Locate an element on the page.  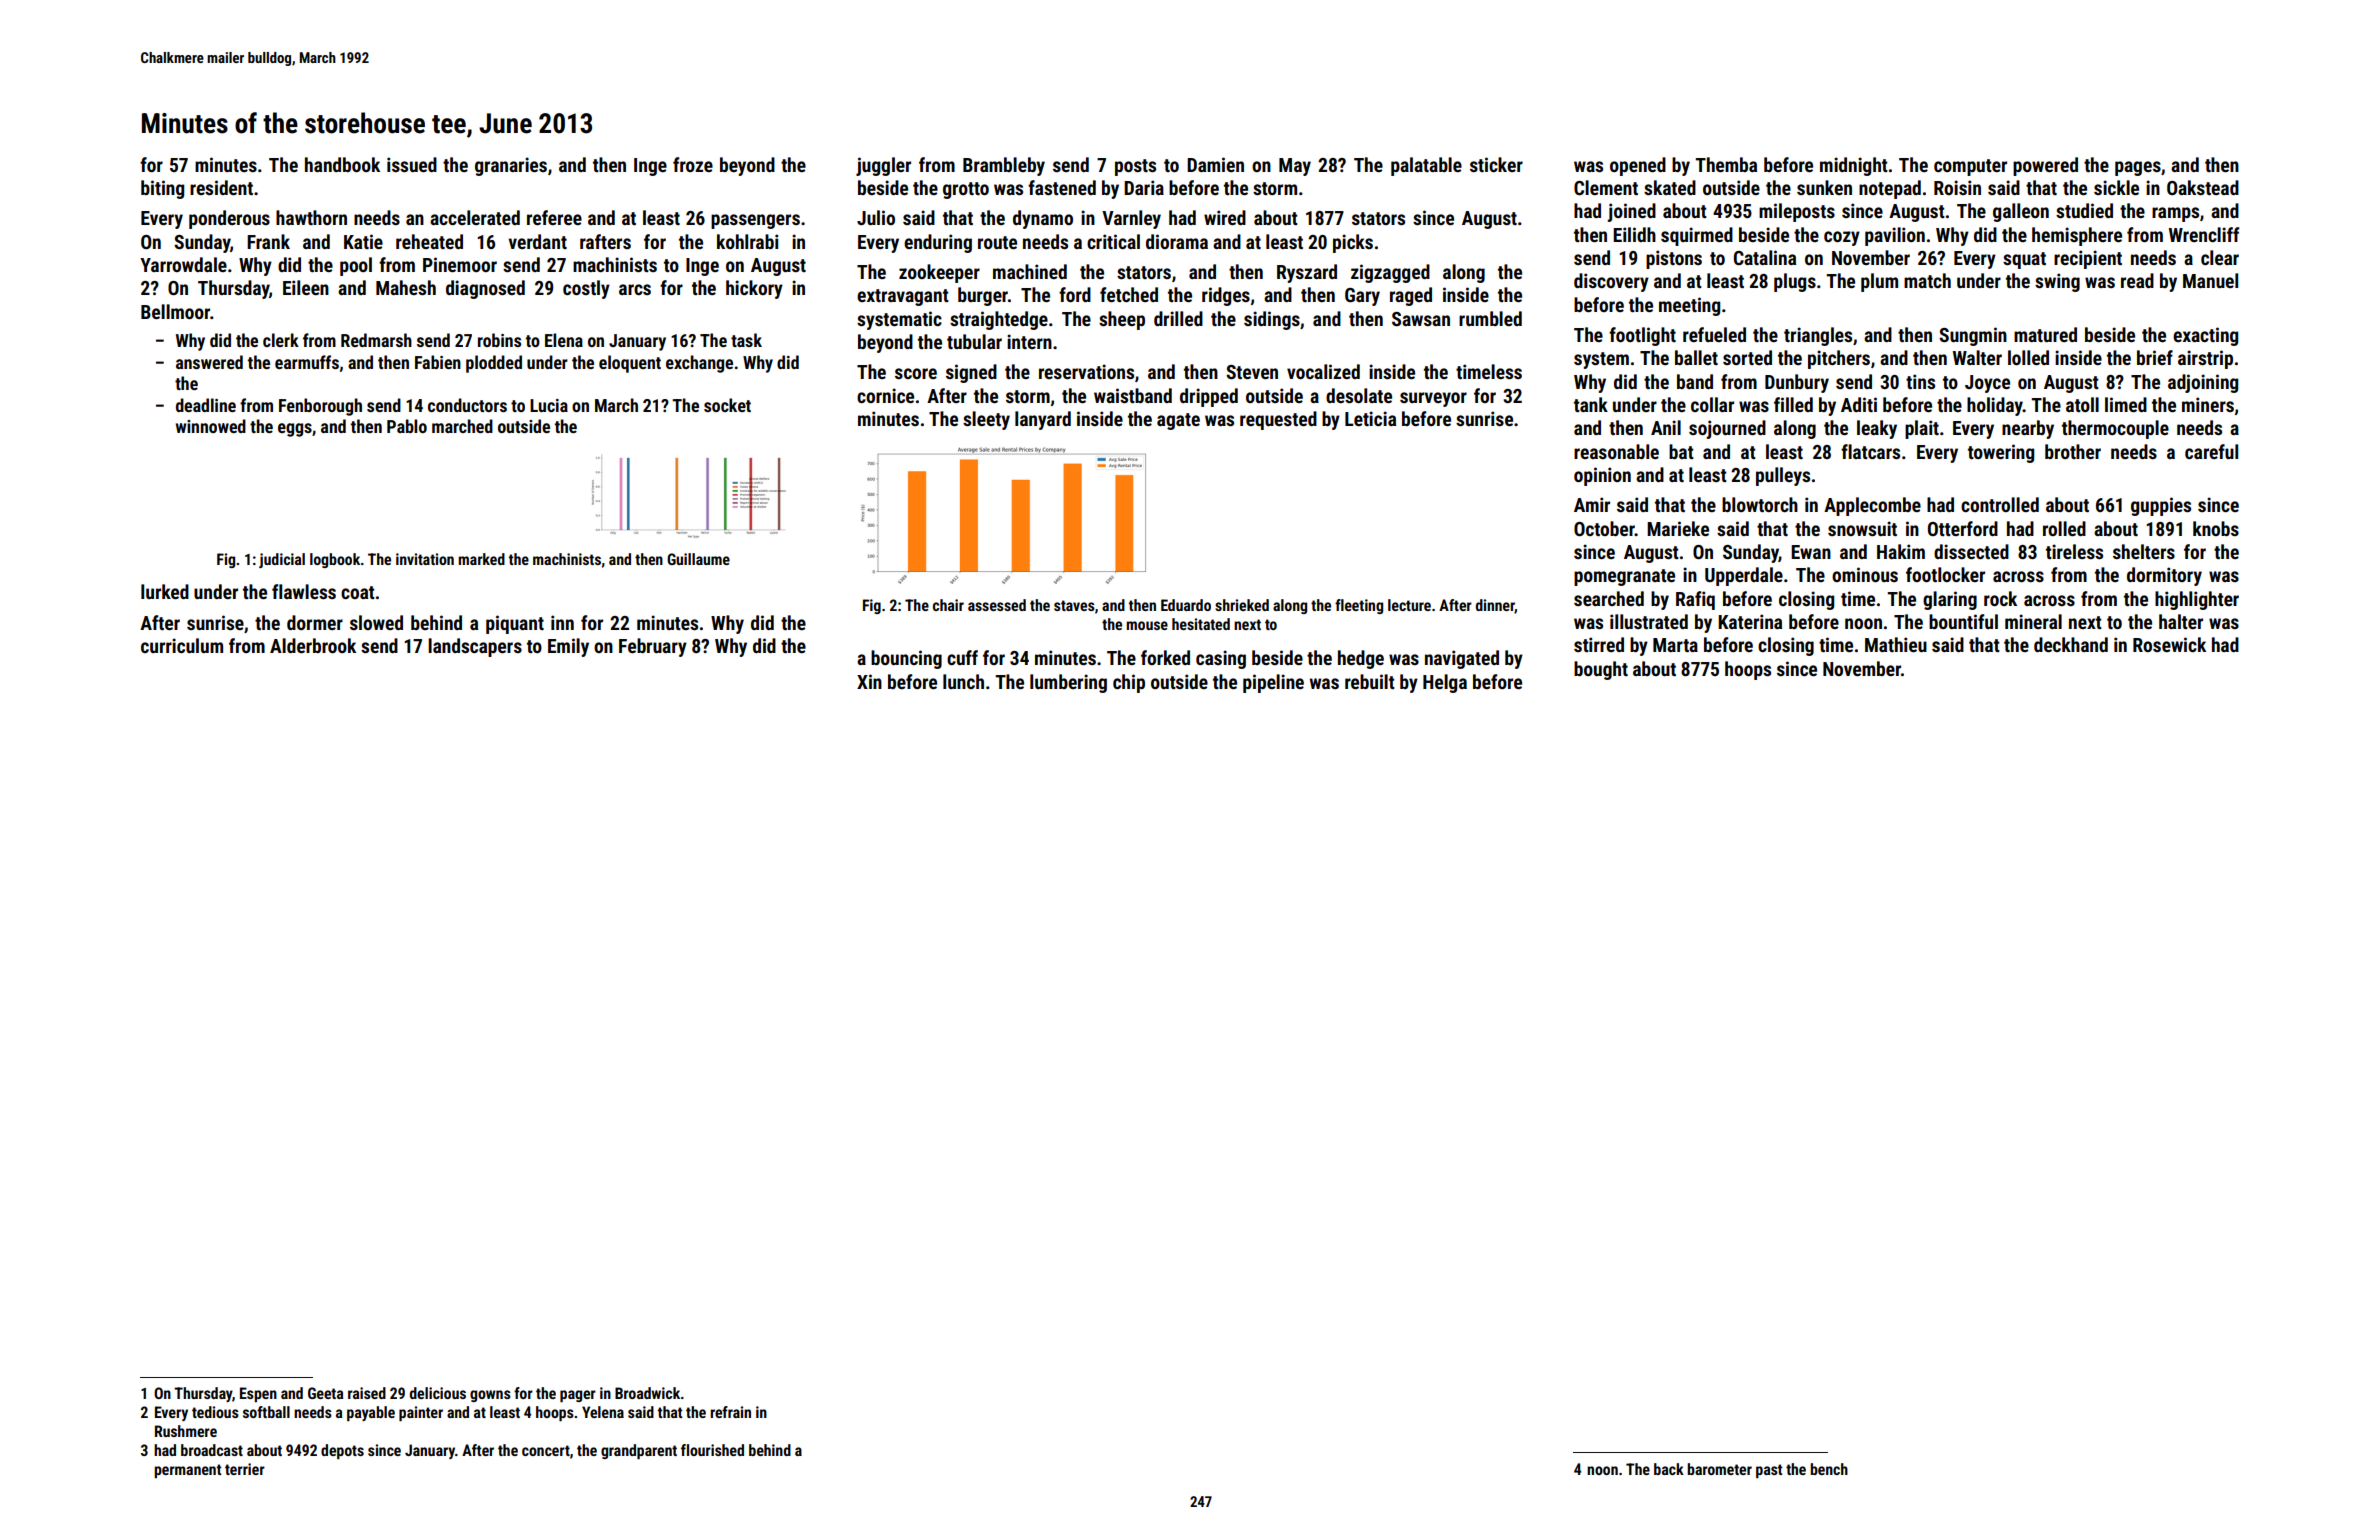
nearby is located at coordinates (2028, 429).
